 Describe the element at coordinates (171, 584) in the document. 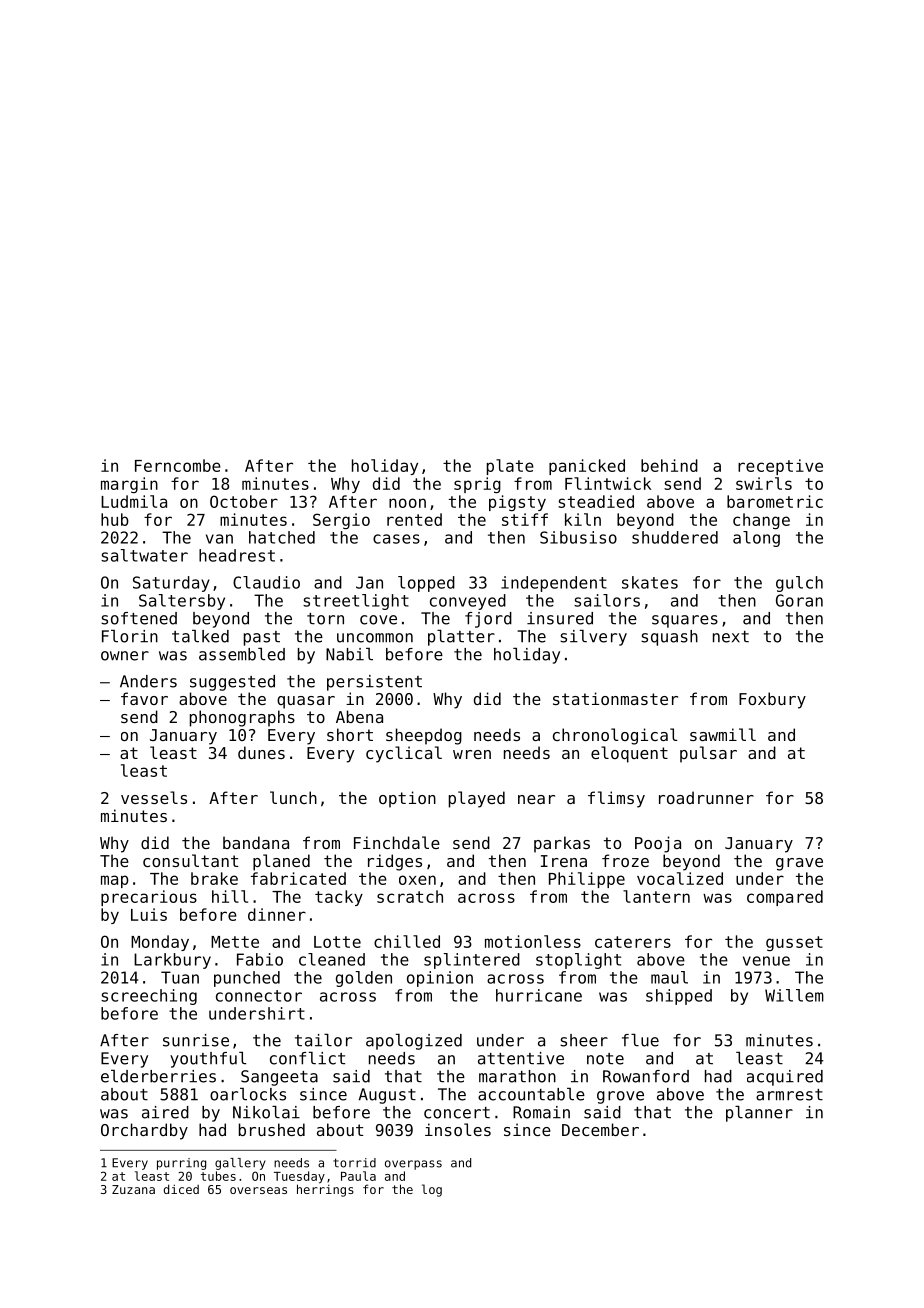

I see `Saturday` at that location.
